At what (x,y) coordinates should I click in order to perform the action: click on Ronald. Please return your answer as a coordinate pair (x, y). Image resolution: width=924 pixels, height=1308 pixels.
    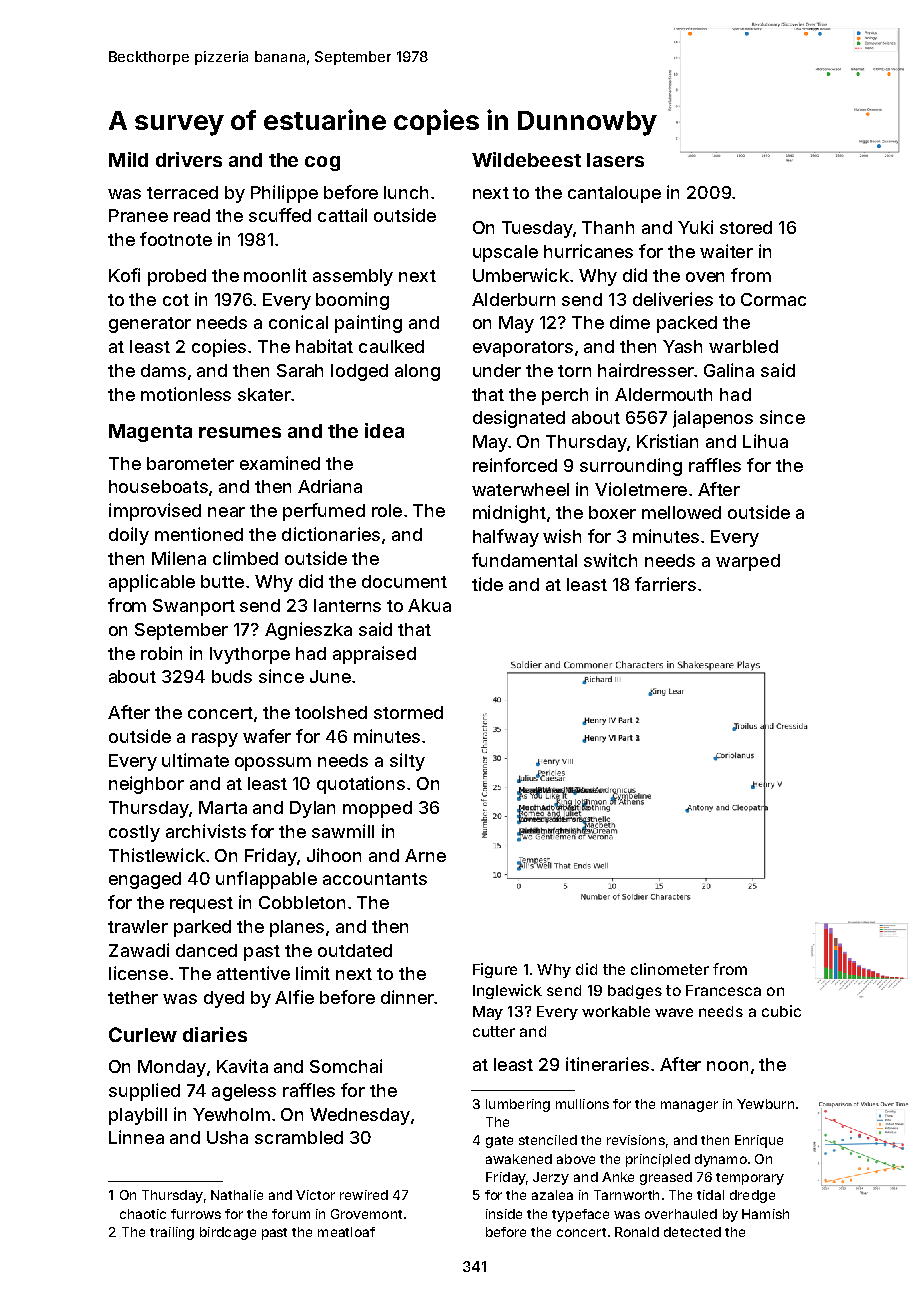
    Looking at the image, I should click on (637, 1232).
